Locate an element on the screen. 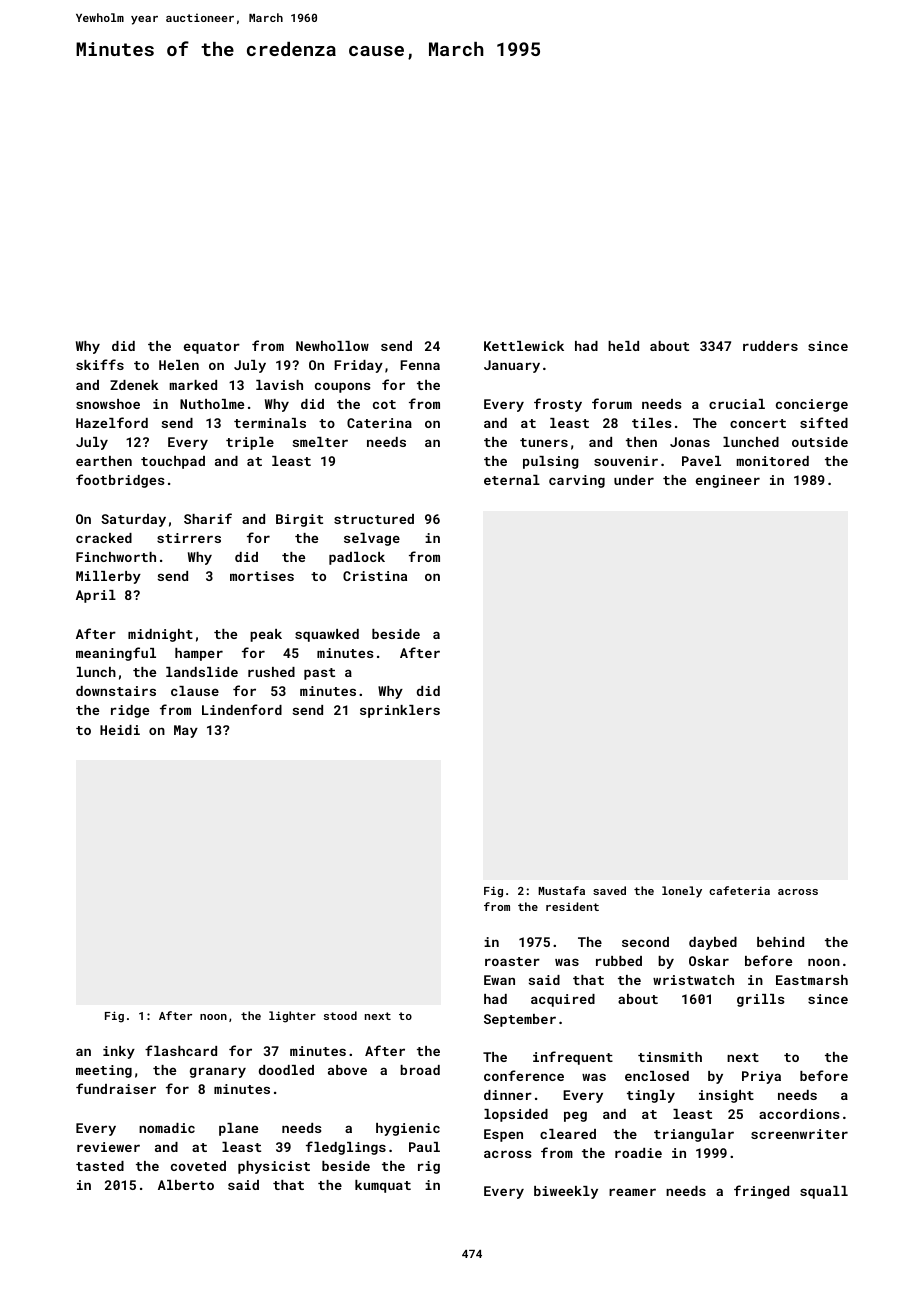 This screenshot has height=1308, width=924. cafeteria is located at coordinates (739, 890).
